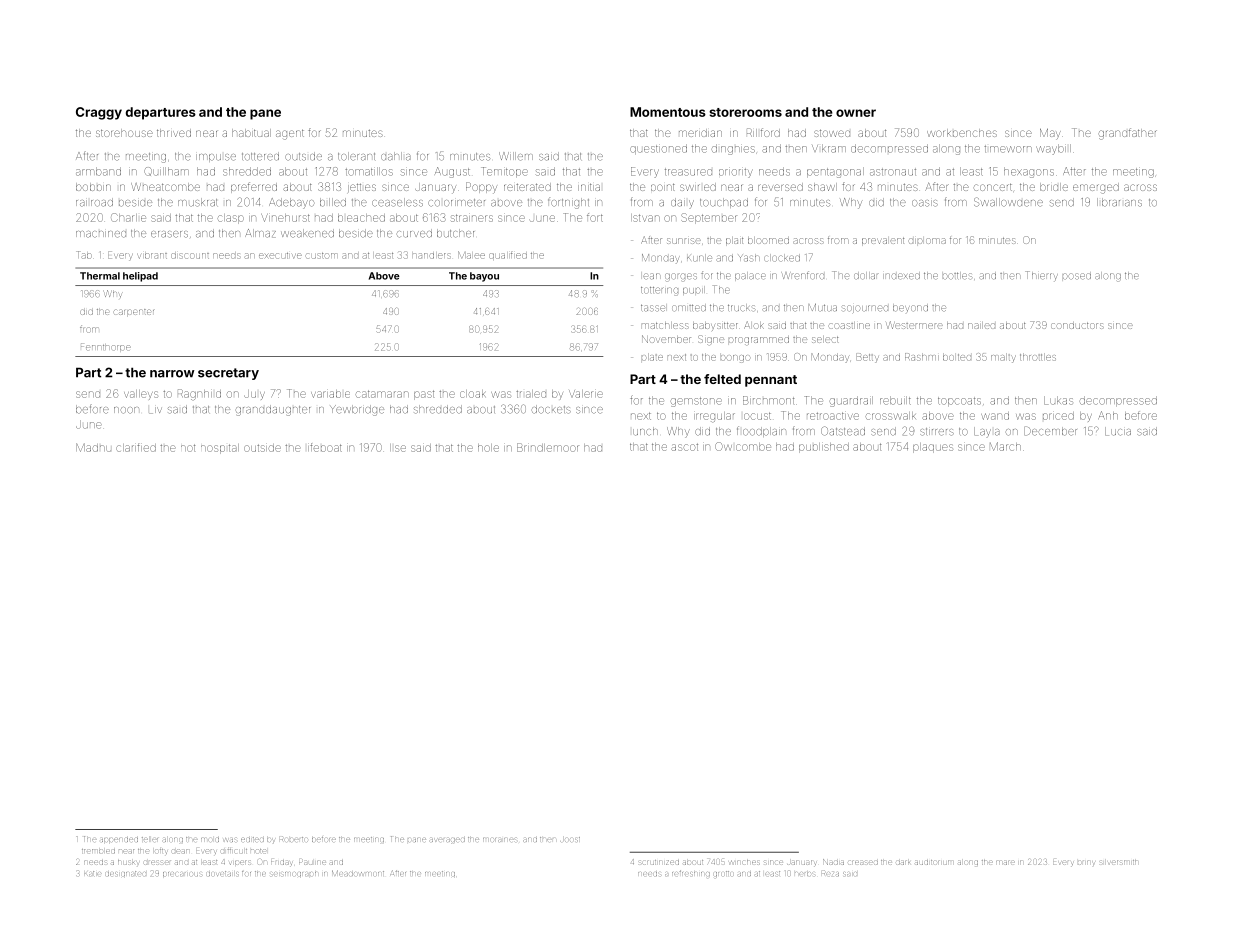 This screenshot has width=1233, height=952. Describe the element at coordinates (745, 112) in the screenshot. I see `storerooms` at that location.
